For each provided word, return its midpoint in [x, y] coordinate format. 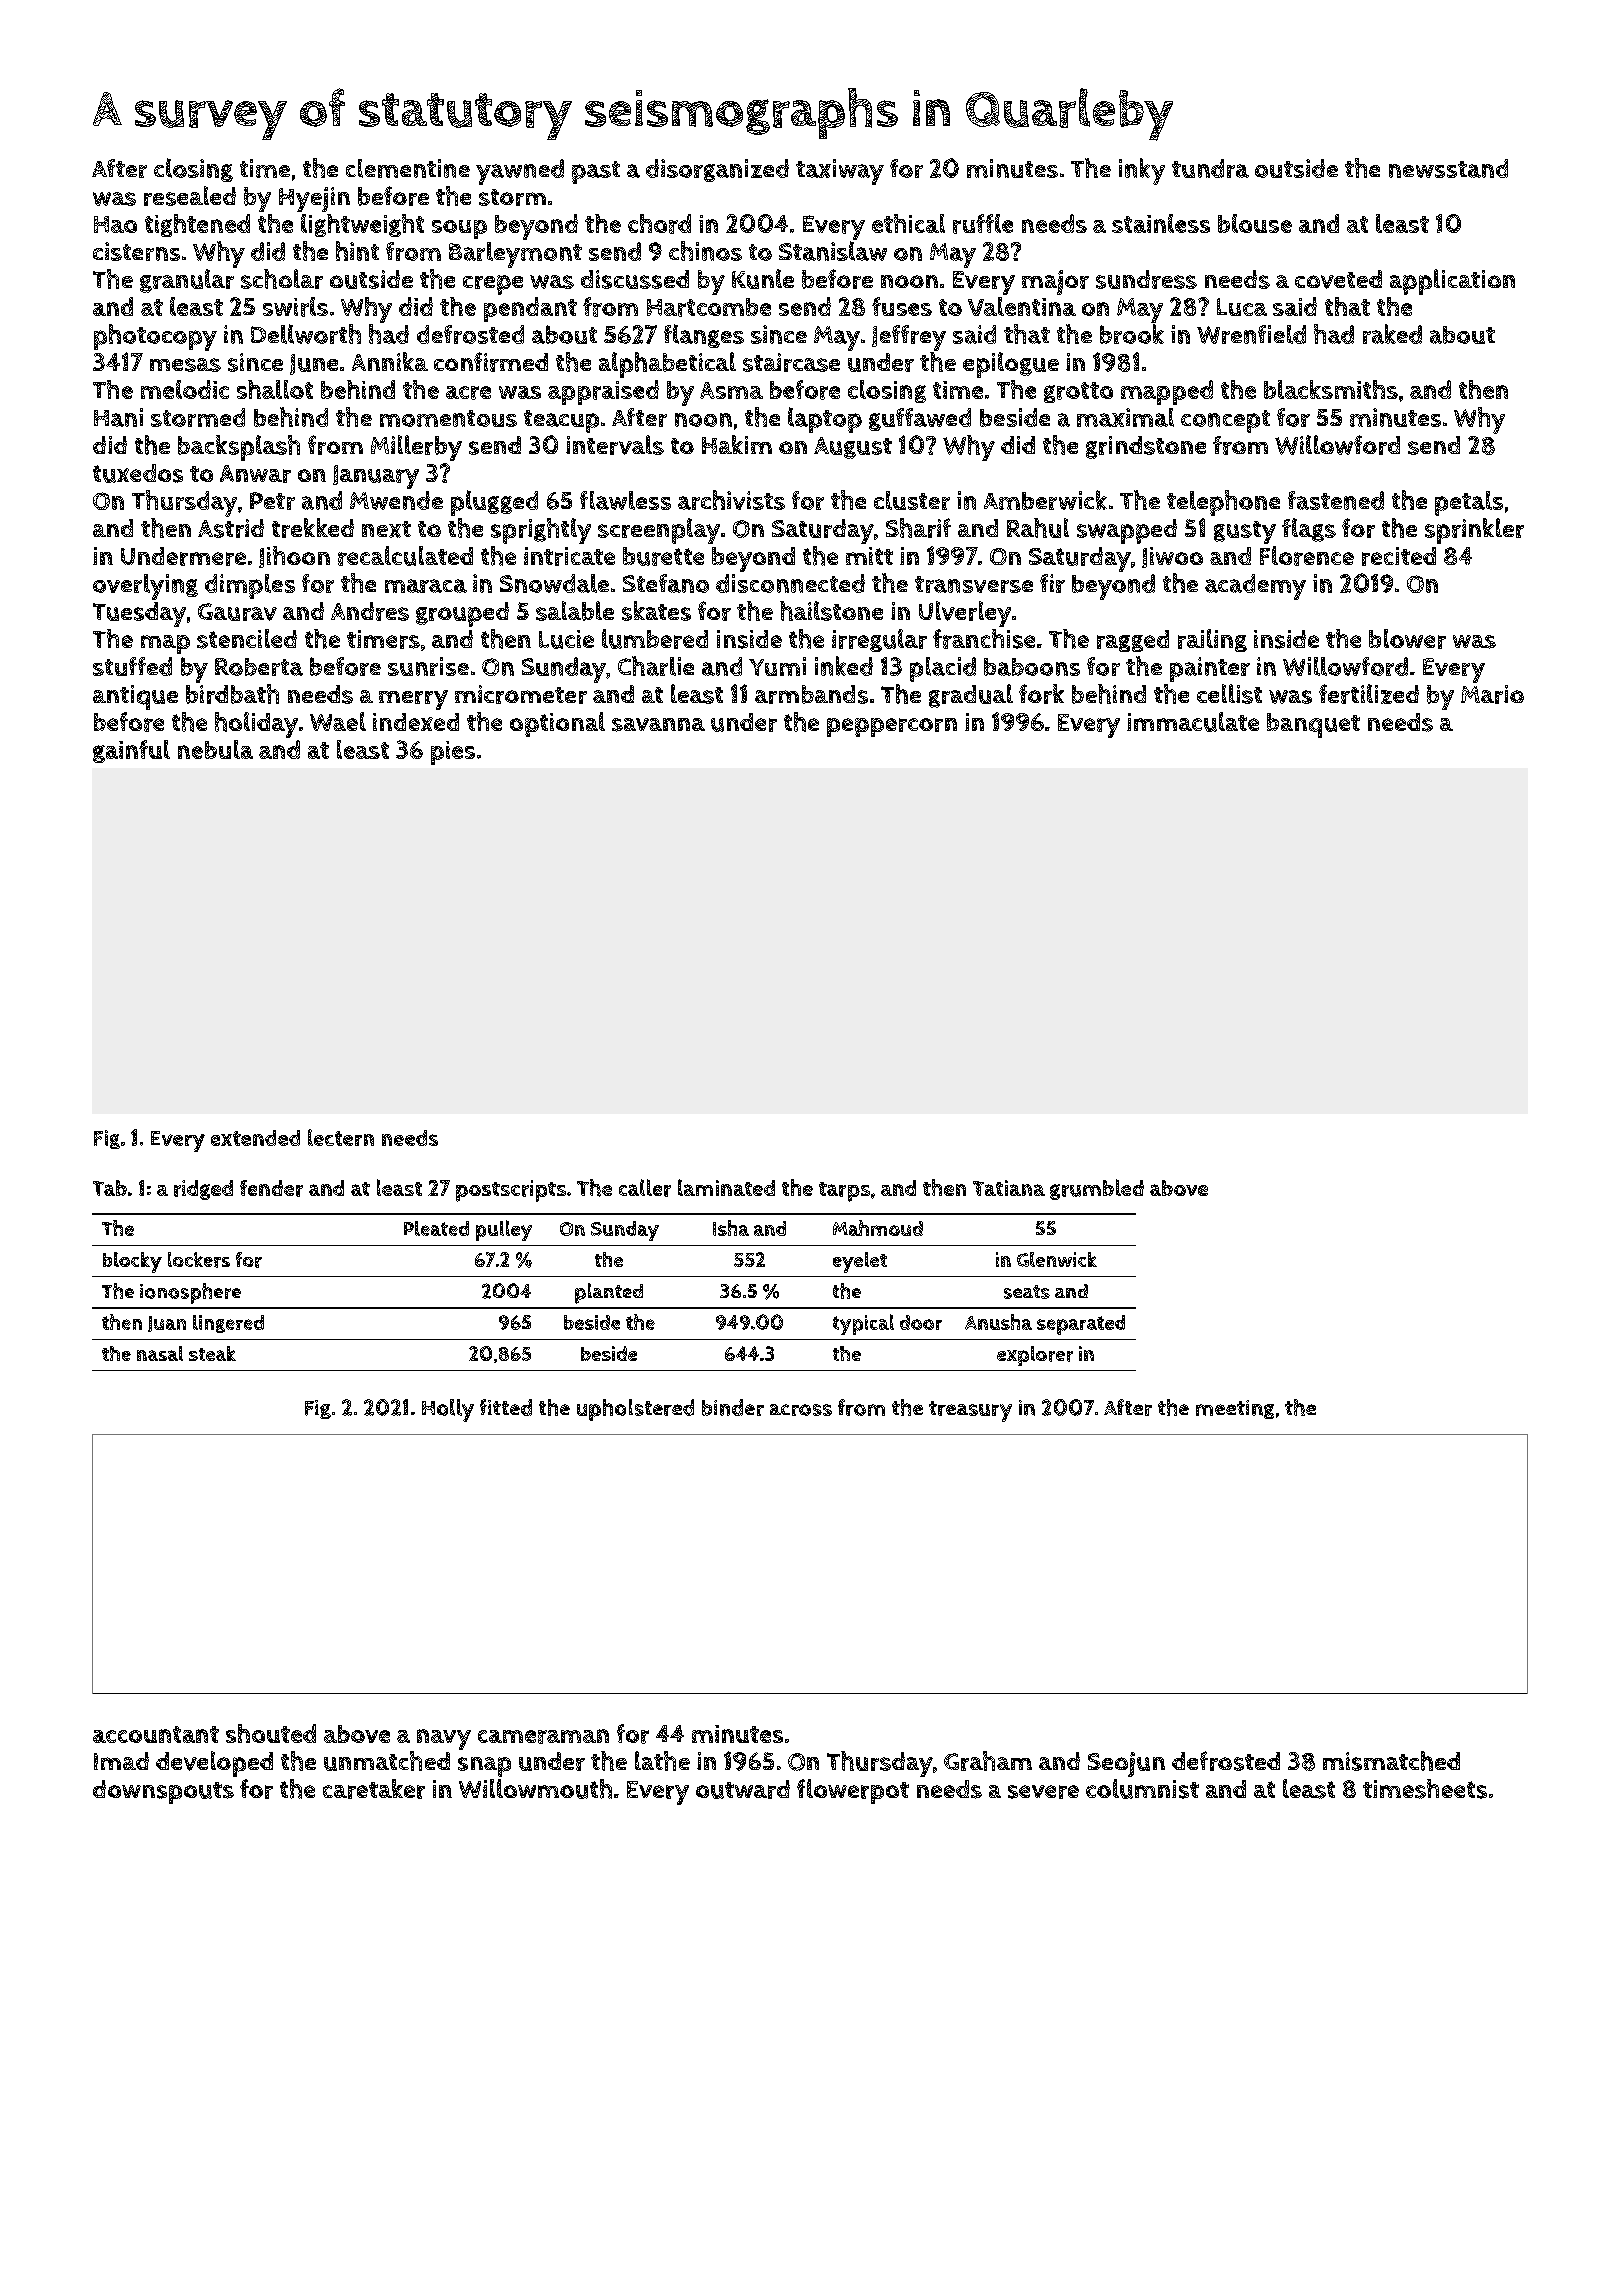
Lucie [566, 639]
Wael [338, 721]
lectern [341, 1137]
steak [212, 1353]
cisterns [136, 251]
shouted [271, 1733]
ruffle [983, 224]
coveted [1338, 279]
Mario [1492, 694]
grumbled [1097, 1189]
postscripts [511, 1191]
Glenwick [1057, 1259]
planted [609, 1293]
